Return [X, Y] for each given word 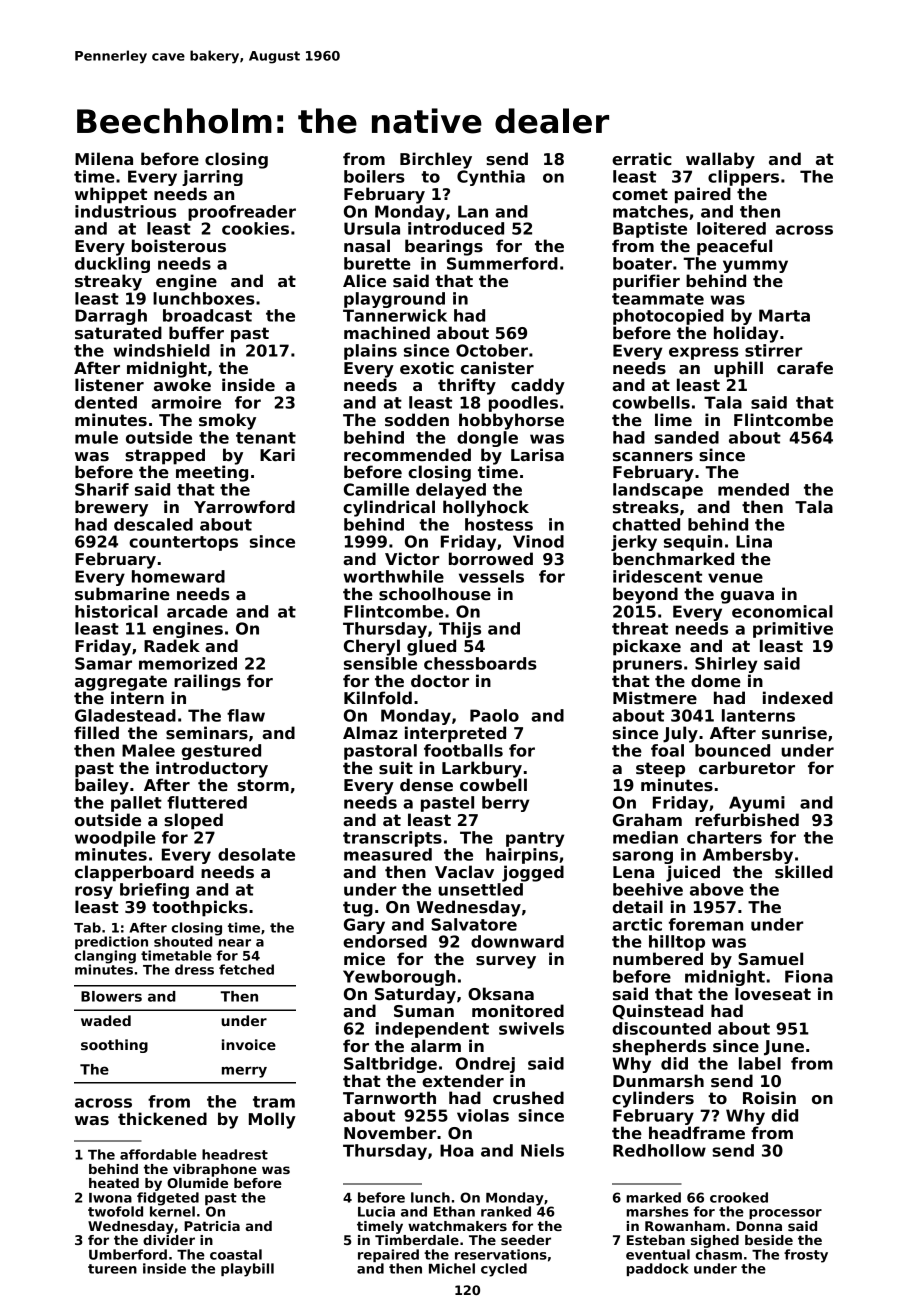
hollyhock [486, 508]
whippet [111, 195]
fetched [246, 969]
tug [358, 909]
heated [114, 1183]
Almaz [370, 732]
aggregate [121, 683]
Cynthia [491, 178]
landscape [658, 491]
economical [782, 611]
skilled [804, 872]
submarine [122, 594]
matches [650, 211]
